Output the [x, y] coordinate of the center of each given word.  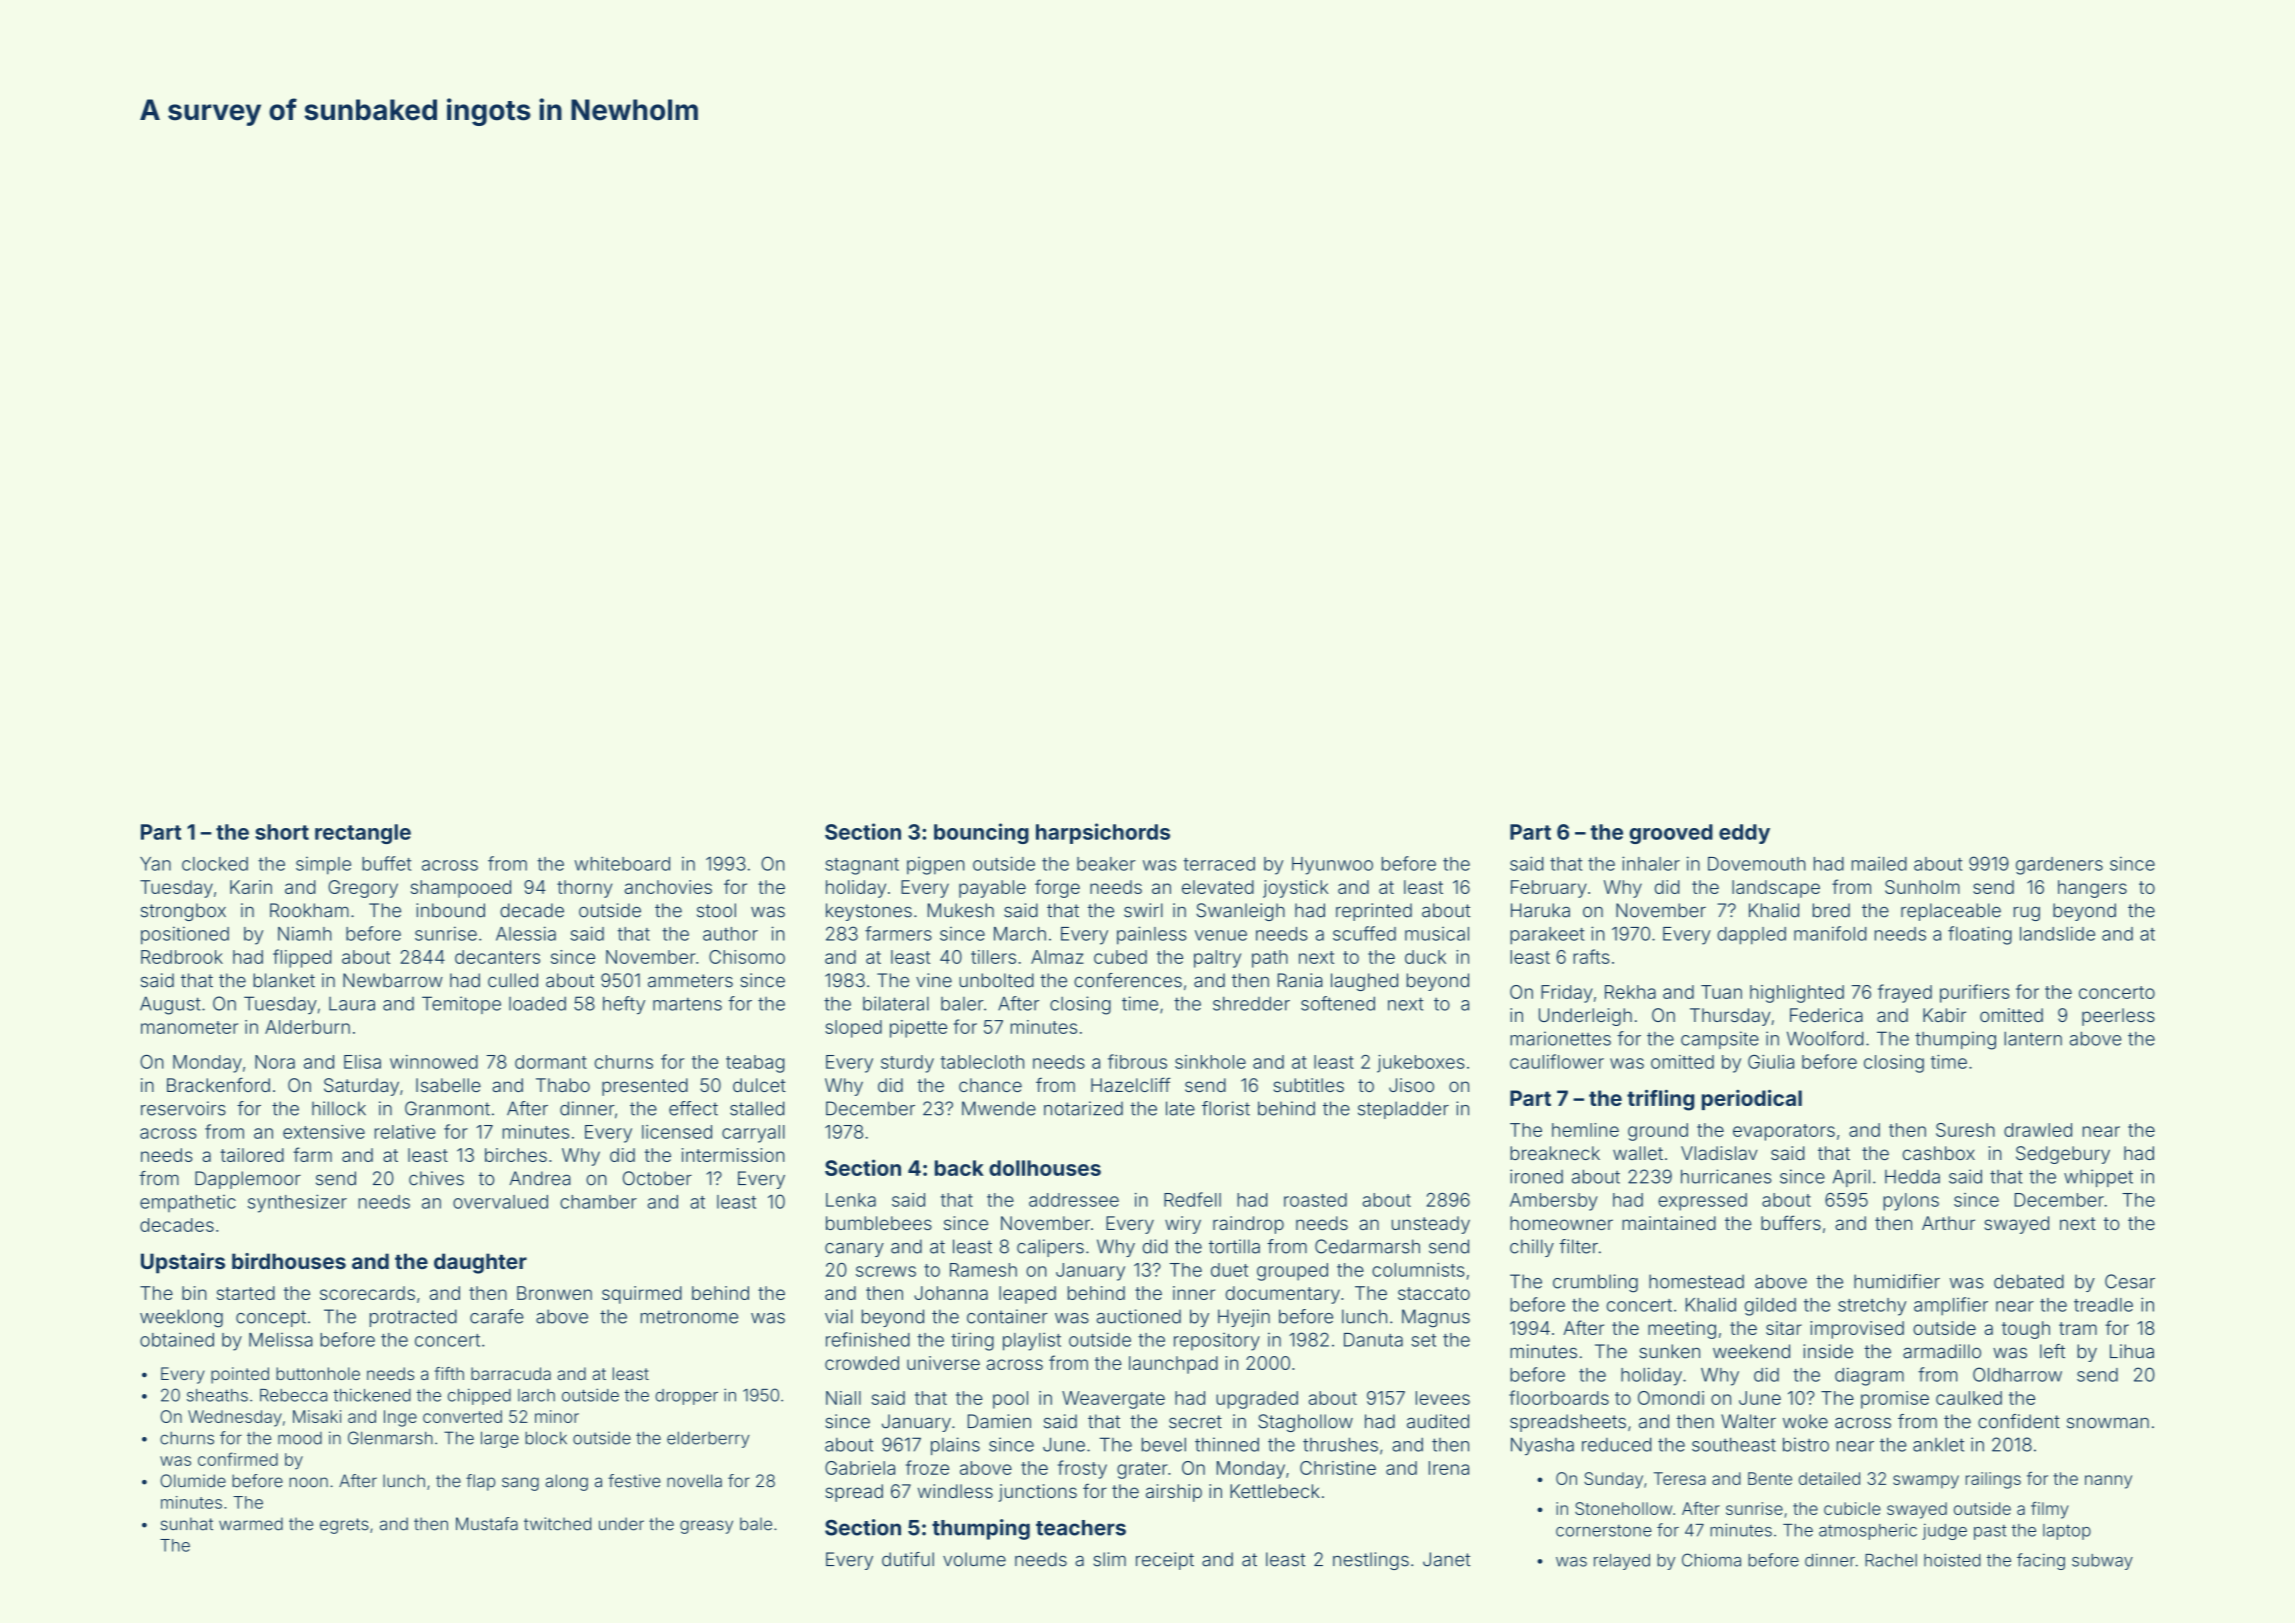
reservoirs [183, 1108]
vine [934, 980]
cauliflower [1557, 1061]
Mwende [999, 1108]
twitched [557, 1524]
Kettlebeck [1275, 1491]
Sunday [1613, 1480]
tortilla [1234, 1246]
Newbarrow [393, 980]
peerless [2118, 1017]
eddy [1744, 834]
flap [480, 1482]
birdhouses [289, 1261]
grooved [1671, 834]
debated [2029, 1281]
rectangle [363, 834]
